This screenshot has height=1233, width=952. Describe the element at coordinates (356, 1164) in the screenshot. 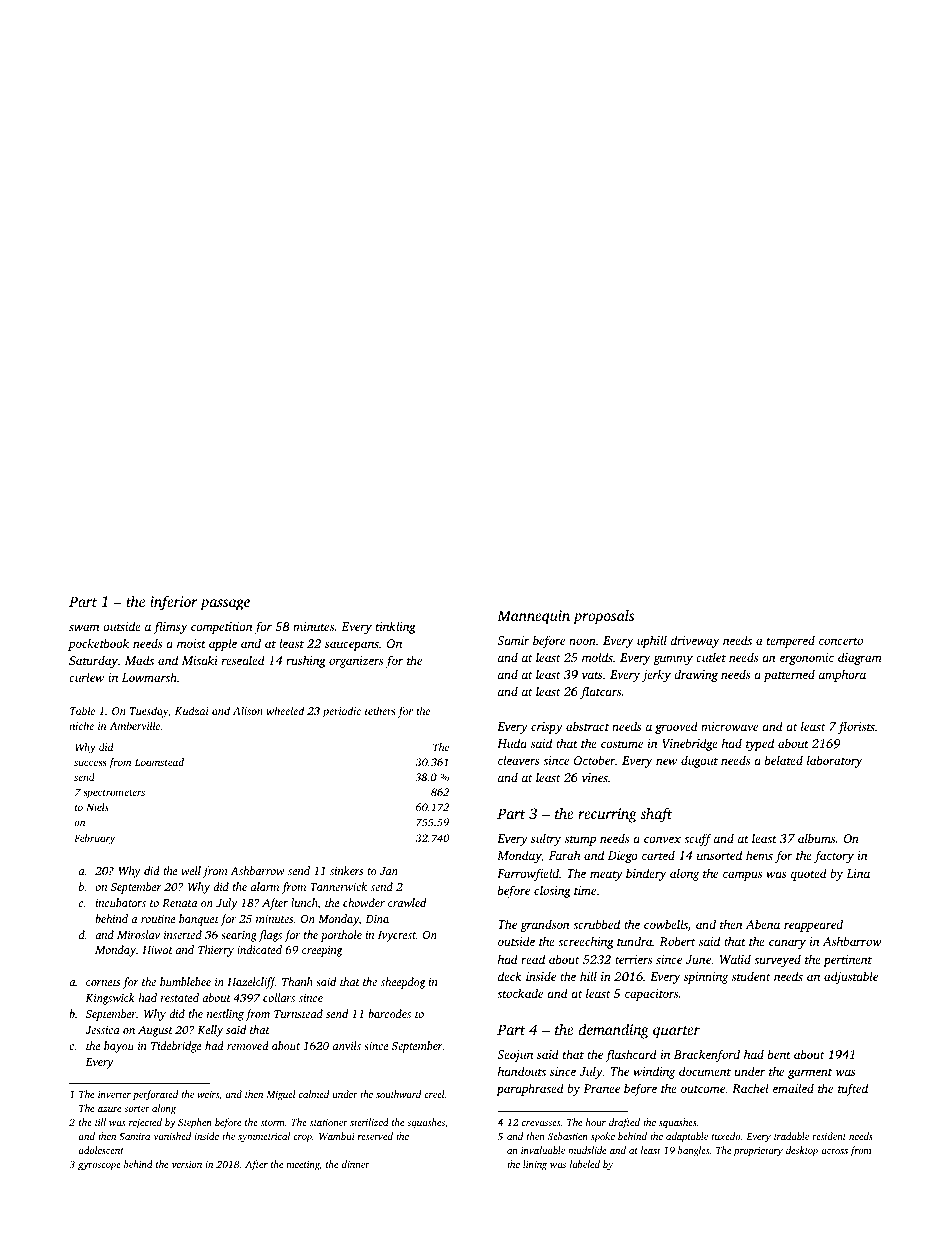

I see `dinner` at that location.
